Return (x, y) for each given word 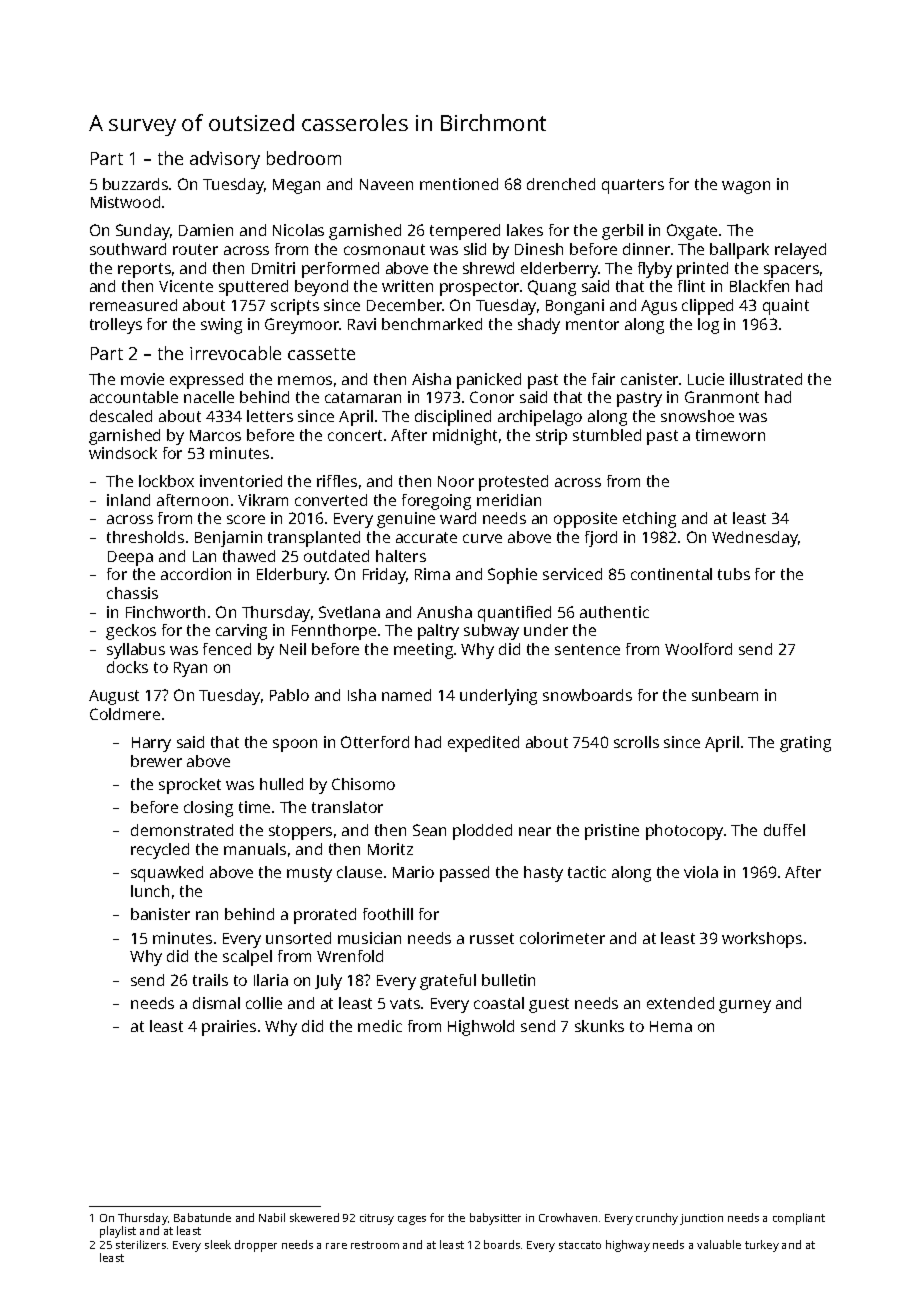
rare (336, 1246)
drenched (561, 184)
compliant (799, 1219)
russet (492, 938)
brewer (156, 761)
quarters (633, 186)
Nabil (272, 1217)
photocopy (684, 832)
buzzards (135, 184)
